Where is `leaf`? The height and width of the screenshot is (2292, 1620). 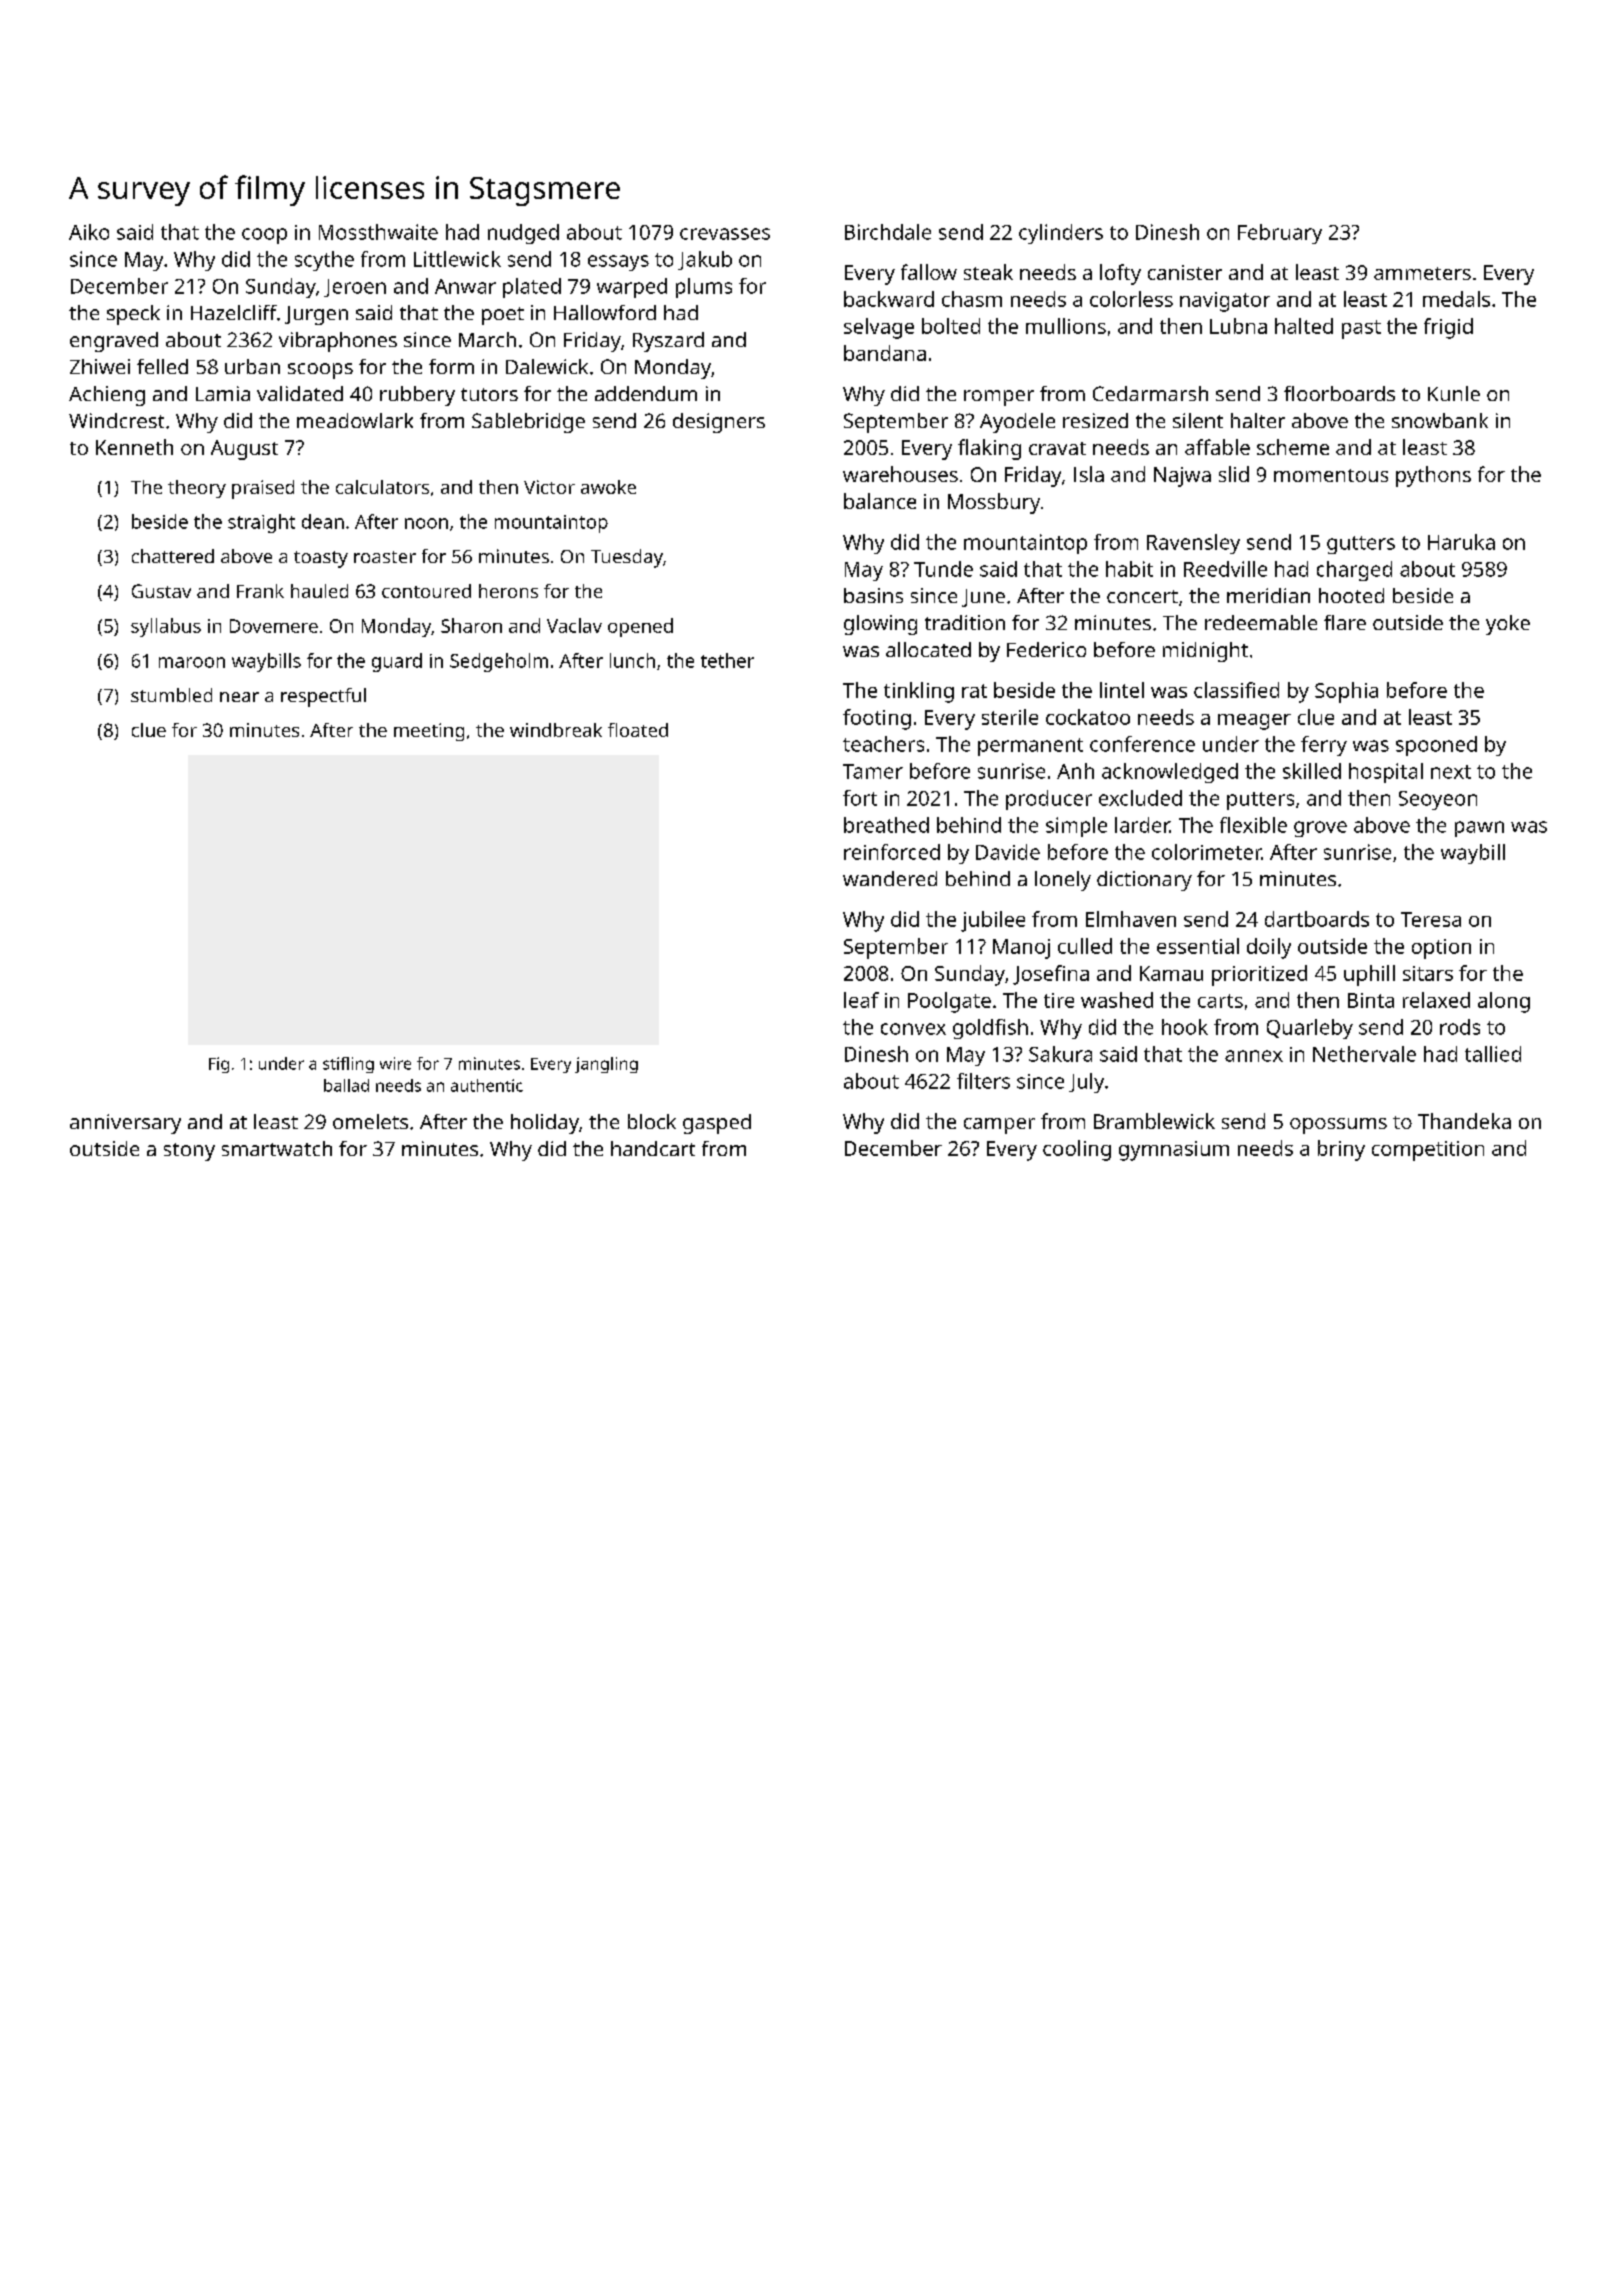 leaf is located at coordinates (861, 1000).
